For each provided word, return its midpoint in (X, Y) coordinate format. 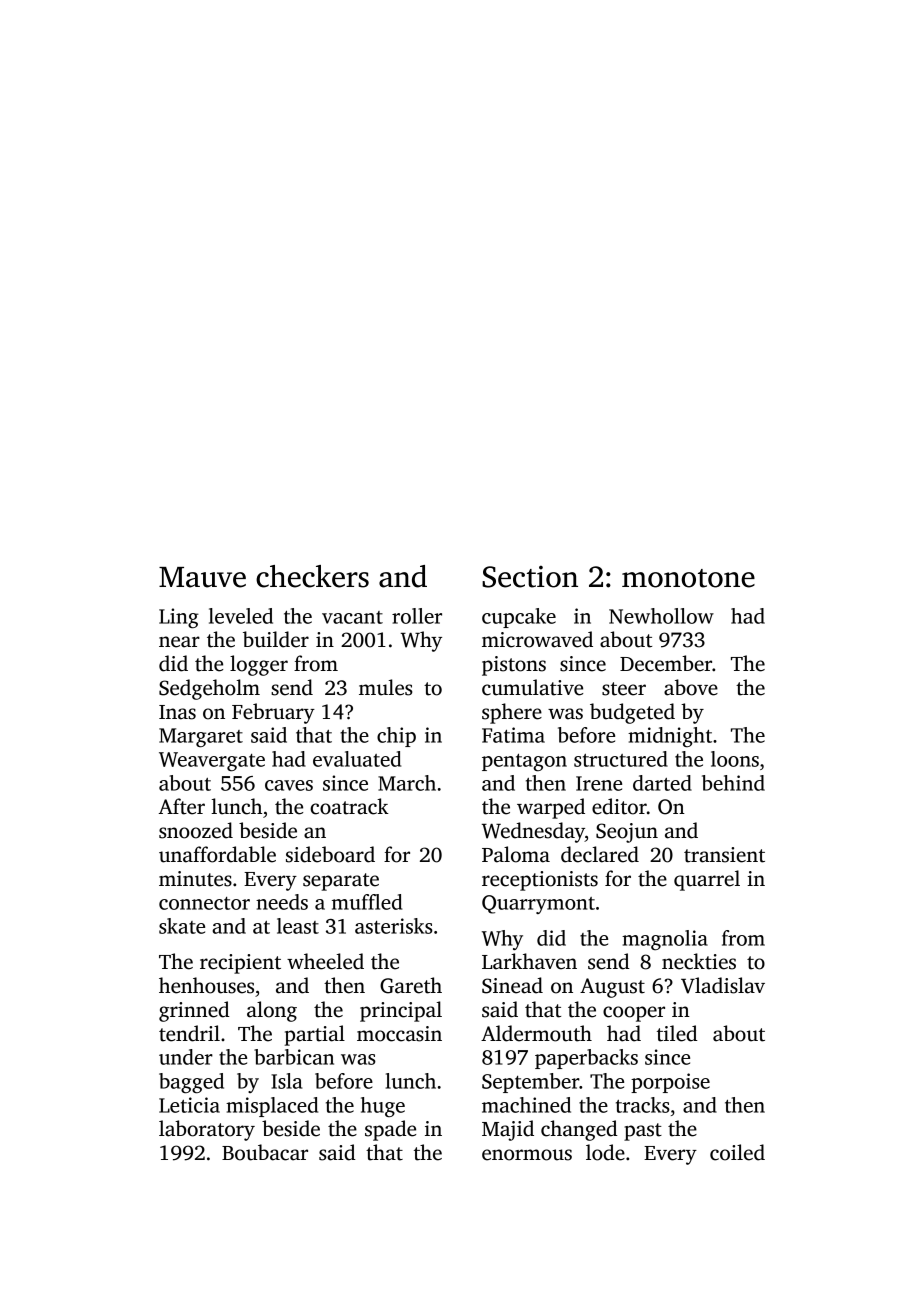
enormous (527, 1155)
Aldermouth (536, 1033)
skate (182, 926)
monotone (688, 578)
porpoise (670, 1083)
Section (530, 577)
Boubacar (265, 1152)
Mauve (202, 577)
